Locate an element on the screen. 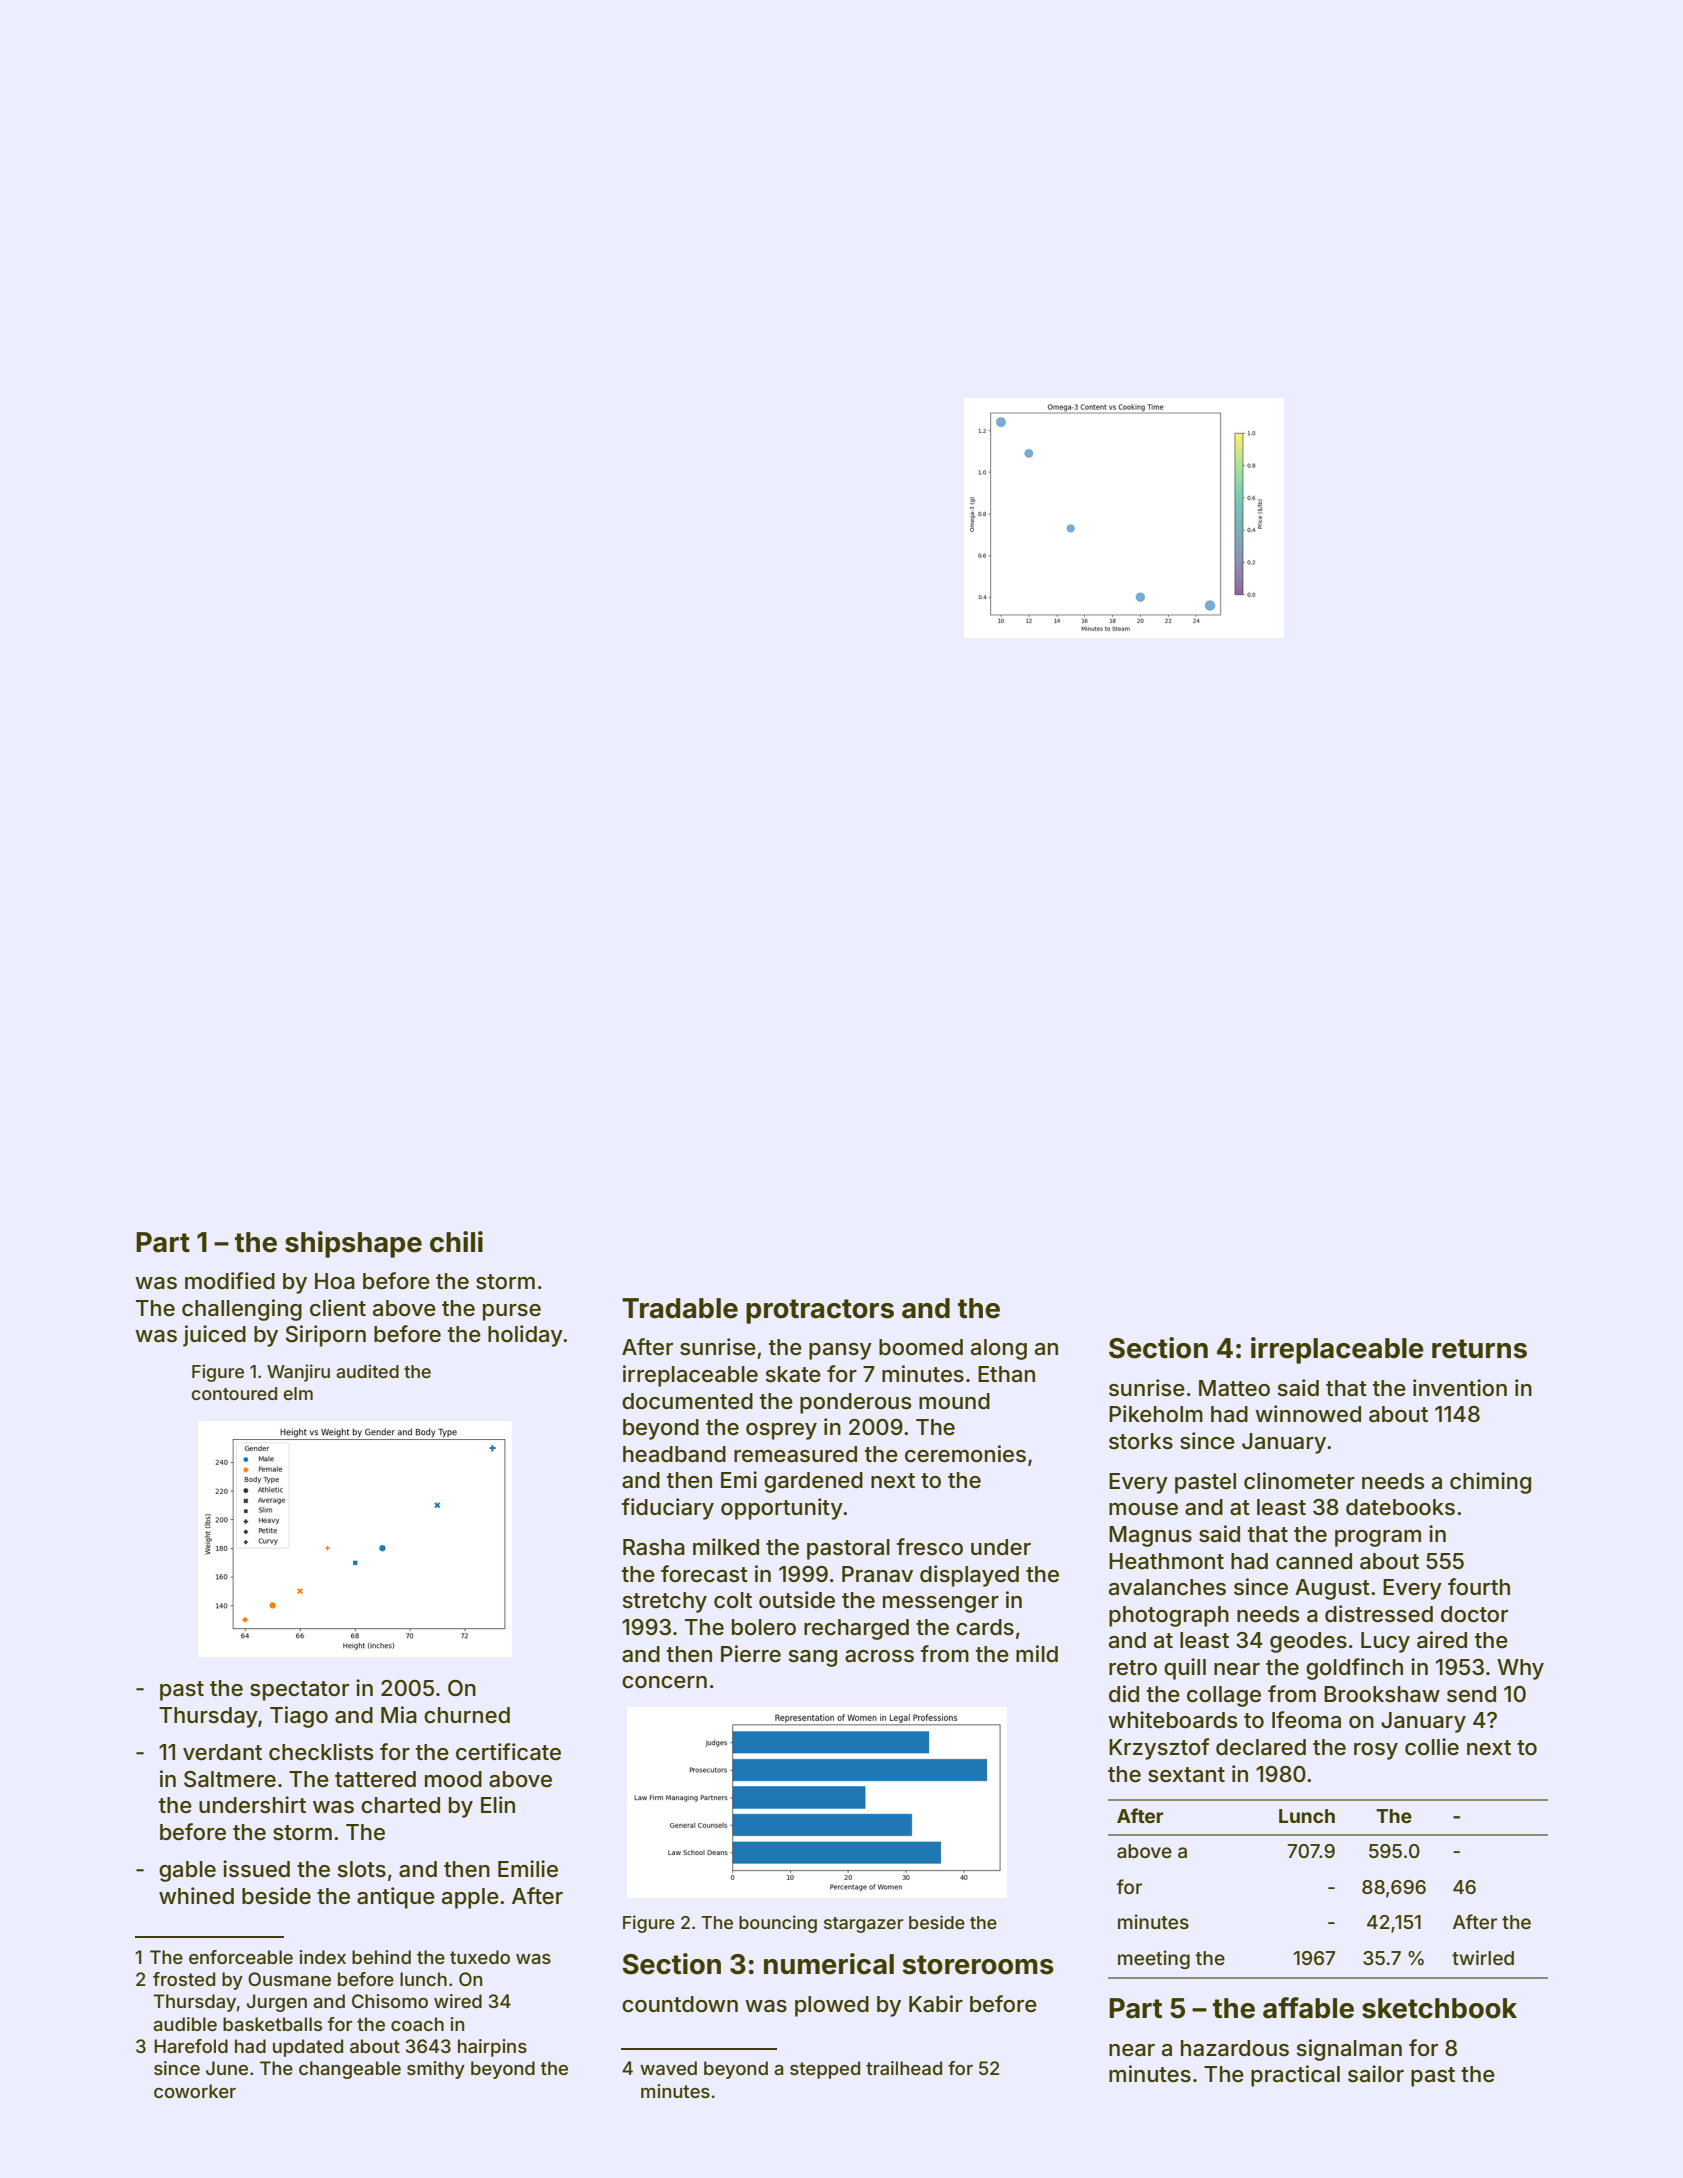 The image size is (1683, 2178). Tiago is located at coordinates (299, 1717).
